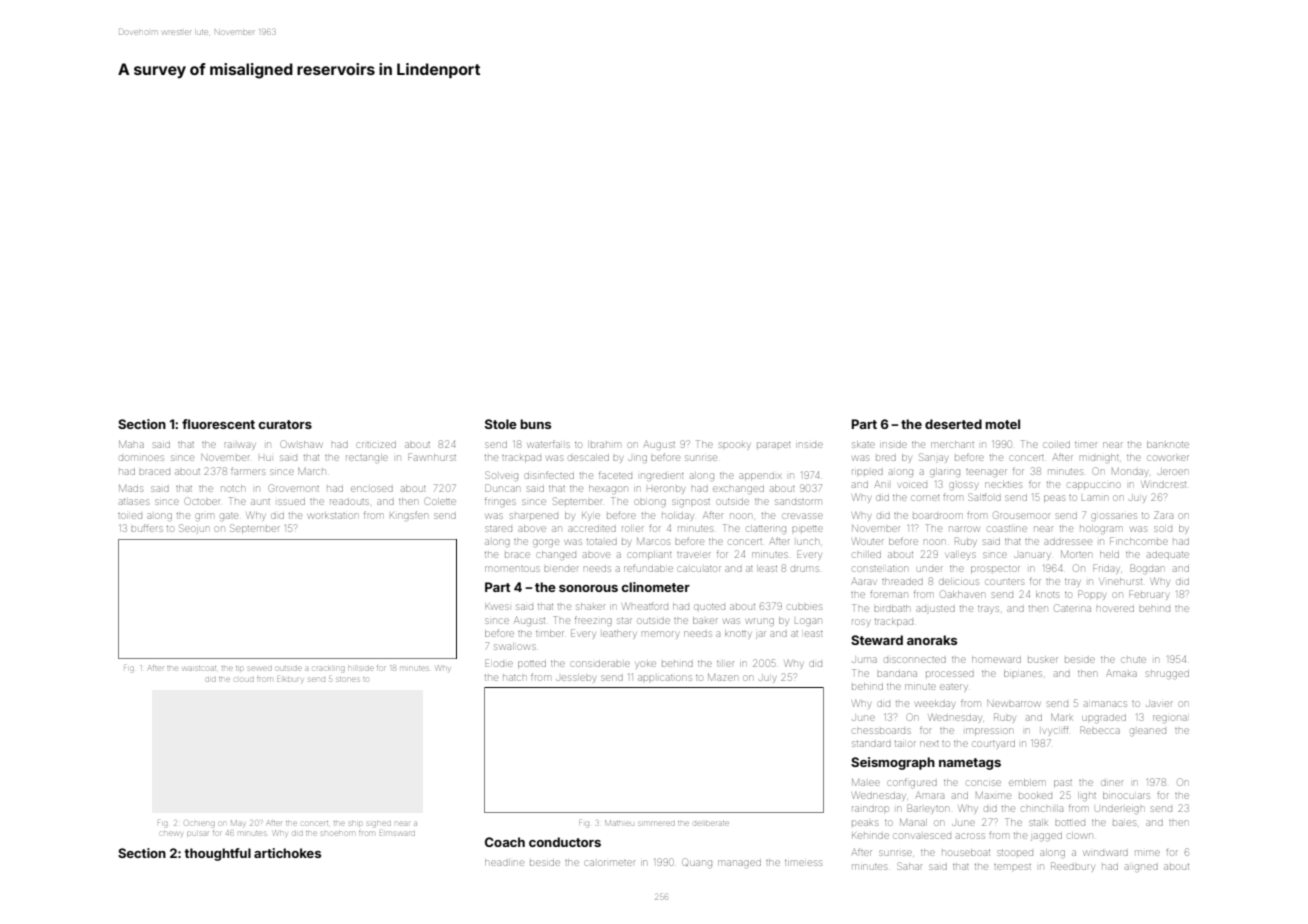 This screenshot has height=924, width=1308. What do you see at coordinates (1149, 595) in the screenshot?
I see `February` at bounding box center [1149, 595].
